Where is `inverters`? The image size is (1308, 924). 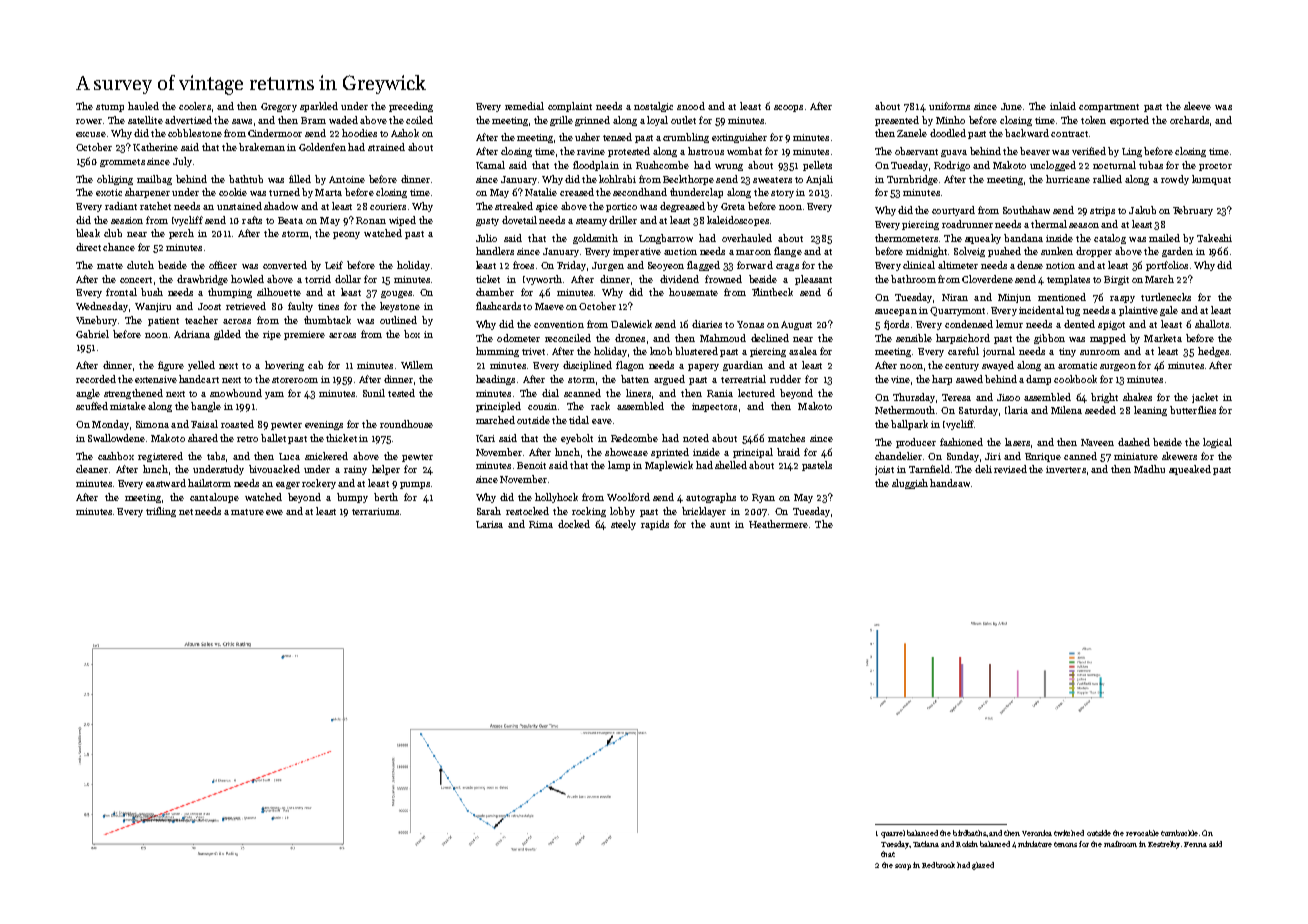 inverters is located at coordinates (1066, 469).
